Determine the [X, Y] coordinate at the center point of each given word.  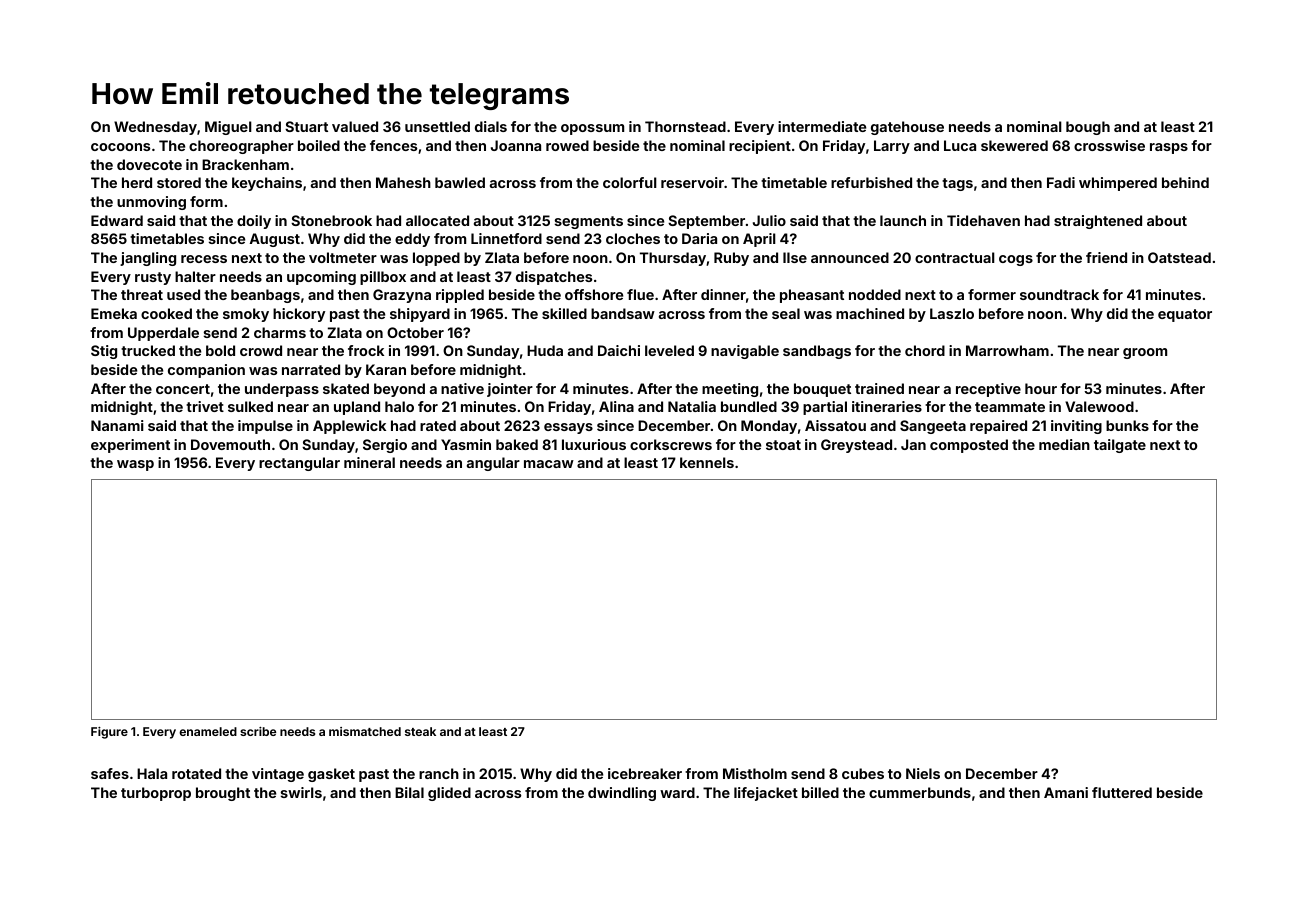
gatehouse [907, 128]
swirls [301, 792]
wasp [135, 465]
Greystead [856, 446]
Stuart [306, 126]
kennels [707, 462]
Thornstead [685, 126]
